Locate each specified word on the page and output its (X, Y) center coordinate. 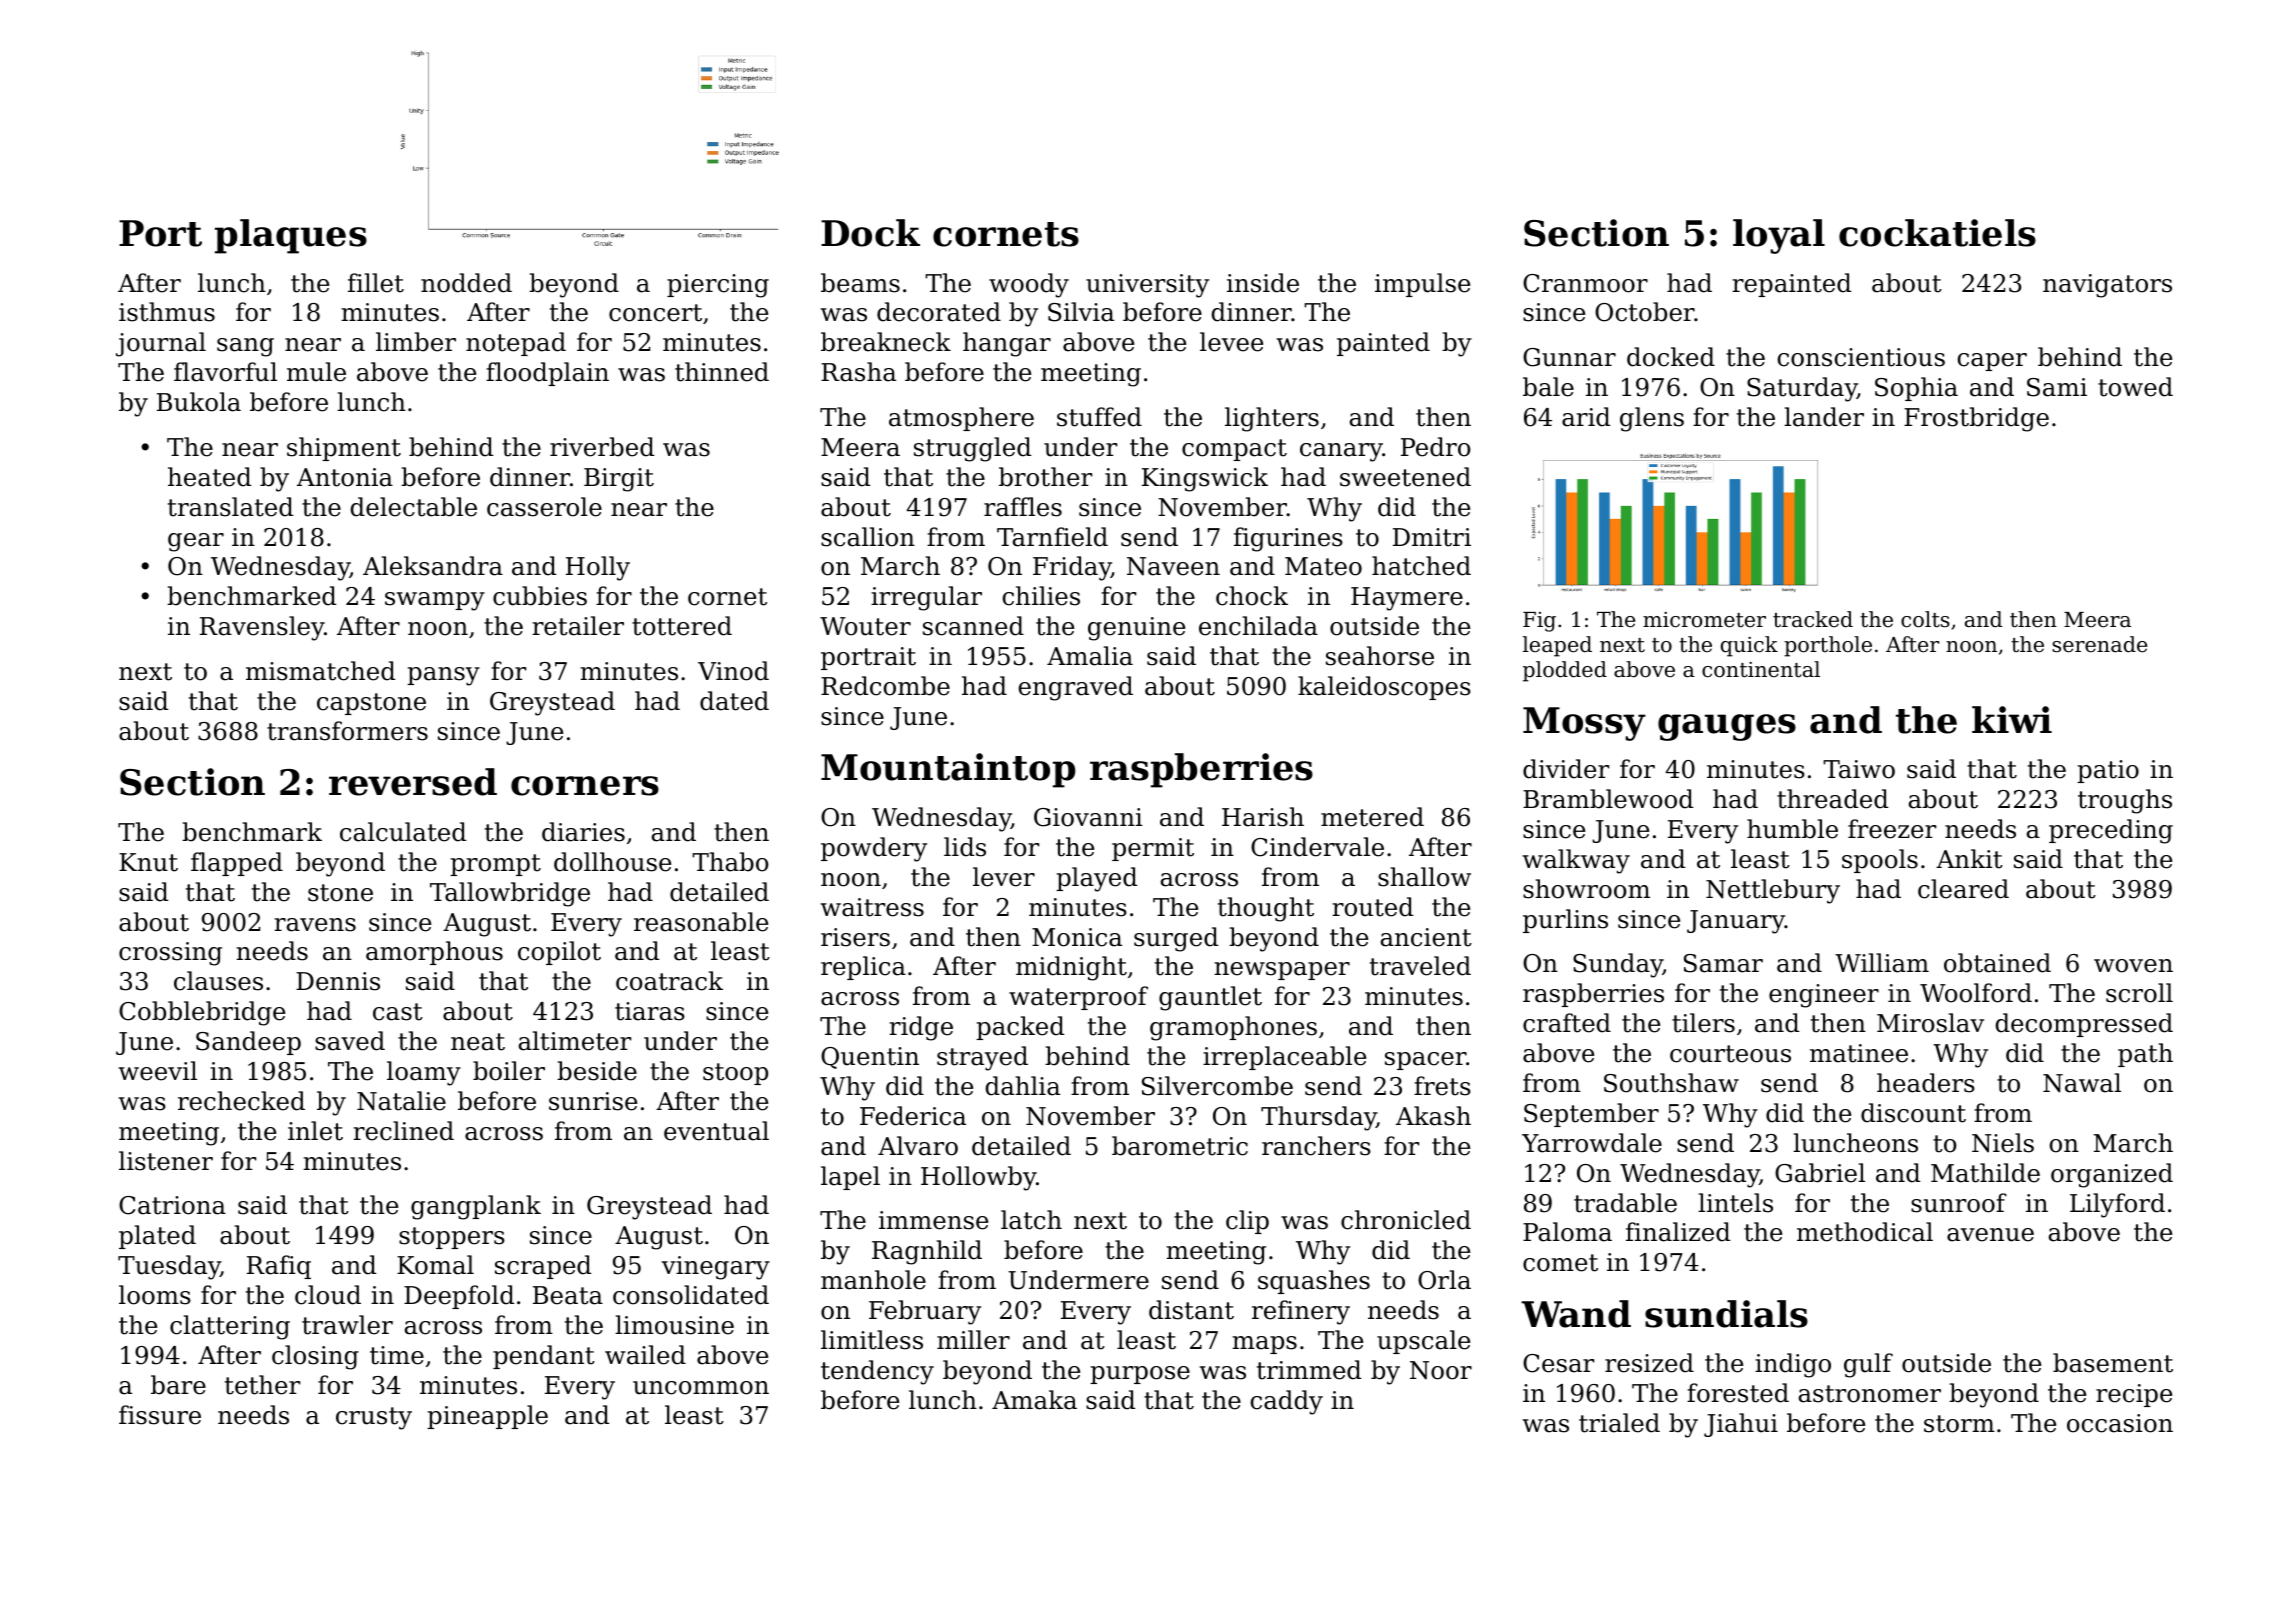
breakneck (886, 342)
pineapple (487, 1417)
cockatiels (1937, 233)
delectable (414, 507)
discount (1913, 1113)
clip (1247, 1222)
